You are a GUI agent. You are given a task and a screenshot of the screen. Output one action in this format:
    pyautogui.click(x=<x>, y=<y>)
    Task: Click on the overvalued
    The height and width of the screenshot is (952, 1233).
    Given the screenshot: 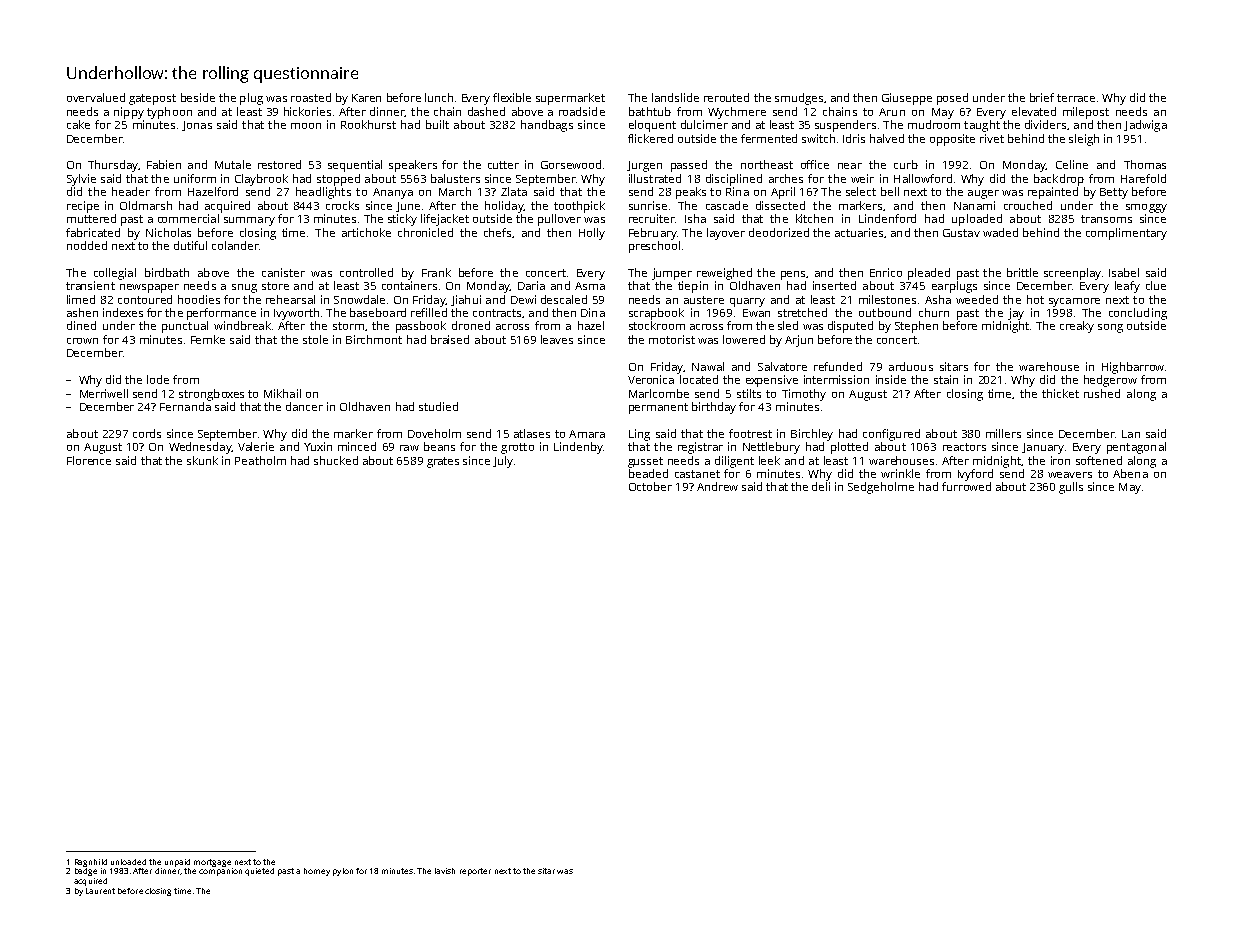 What is the action you would take?
    pyautogui.click(x=96, y=97)
